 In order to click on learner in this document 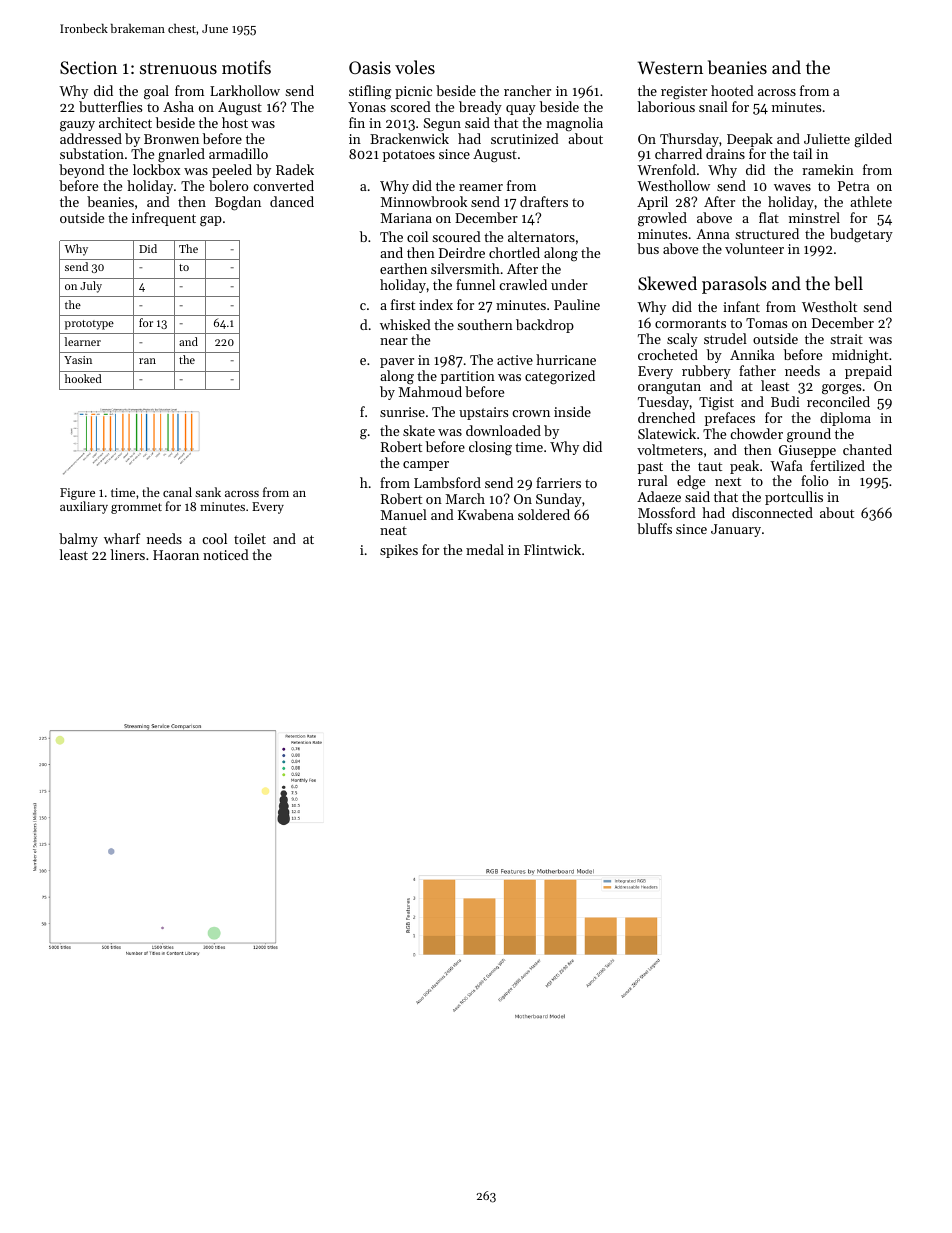, I will do `click(83, 341)`.
